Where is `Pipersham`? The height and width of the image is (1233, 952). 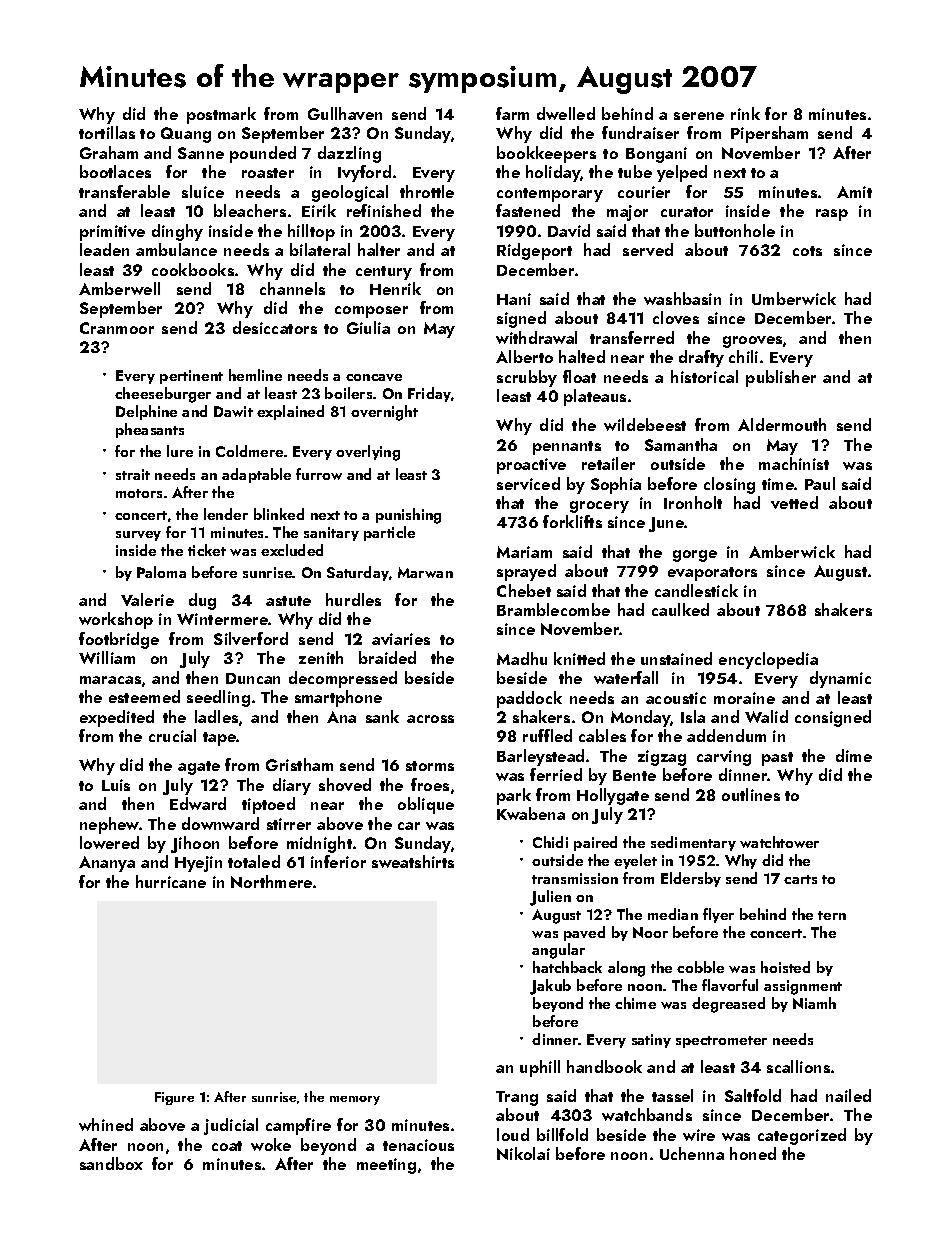
Pipersham is located at coordinates (769, 134).
